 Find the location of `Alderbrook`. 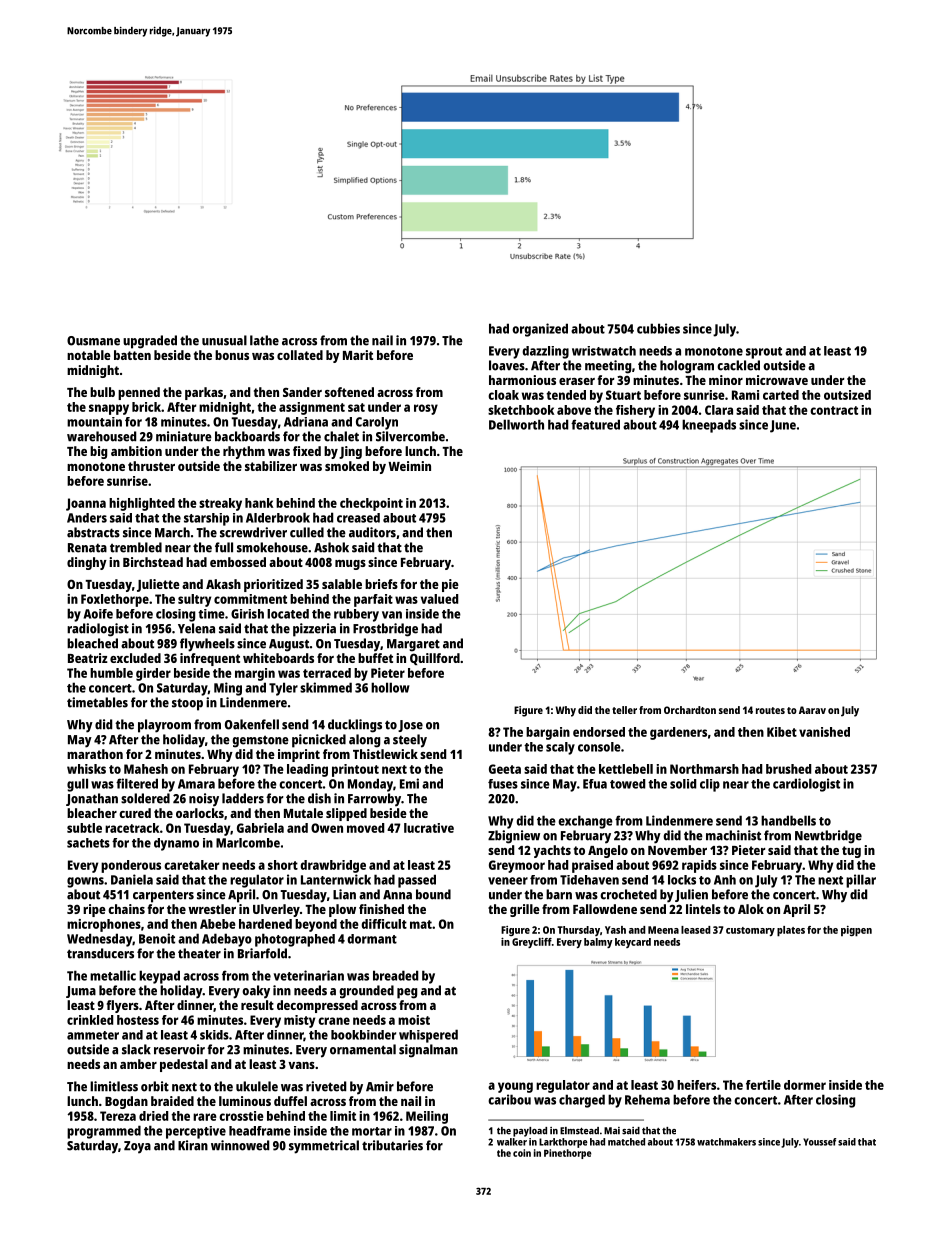

Alderbrook is located at coordinates (278, 517).
